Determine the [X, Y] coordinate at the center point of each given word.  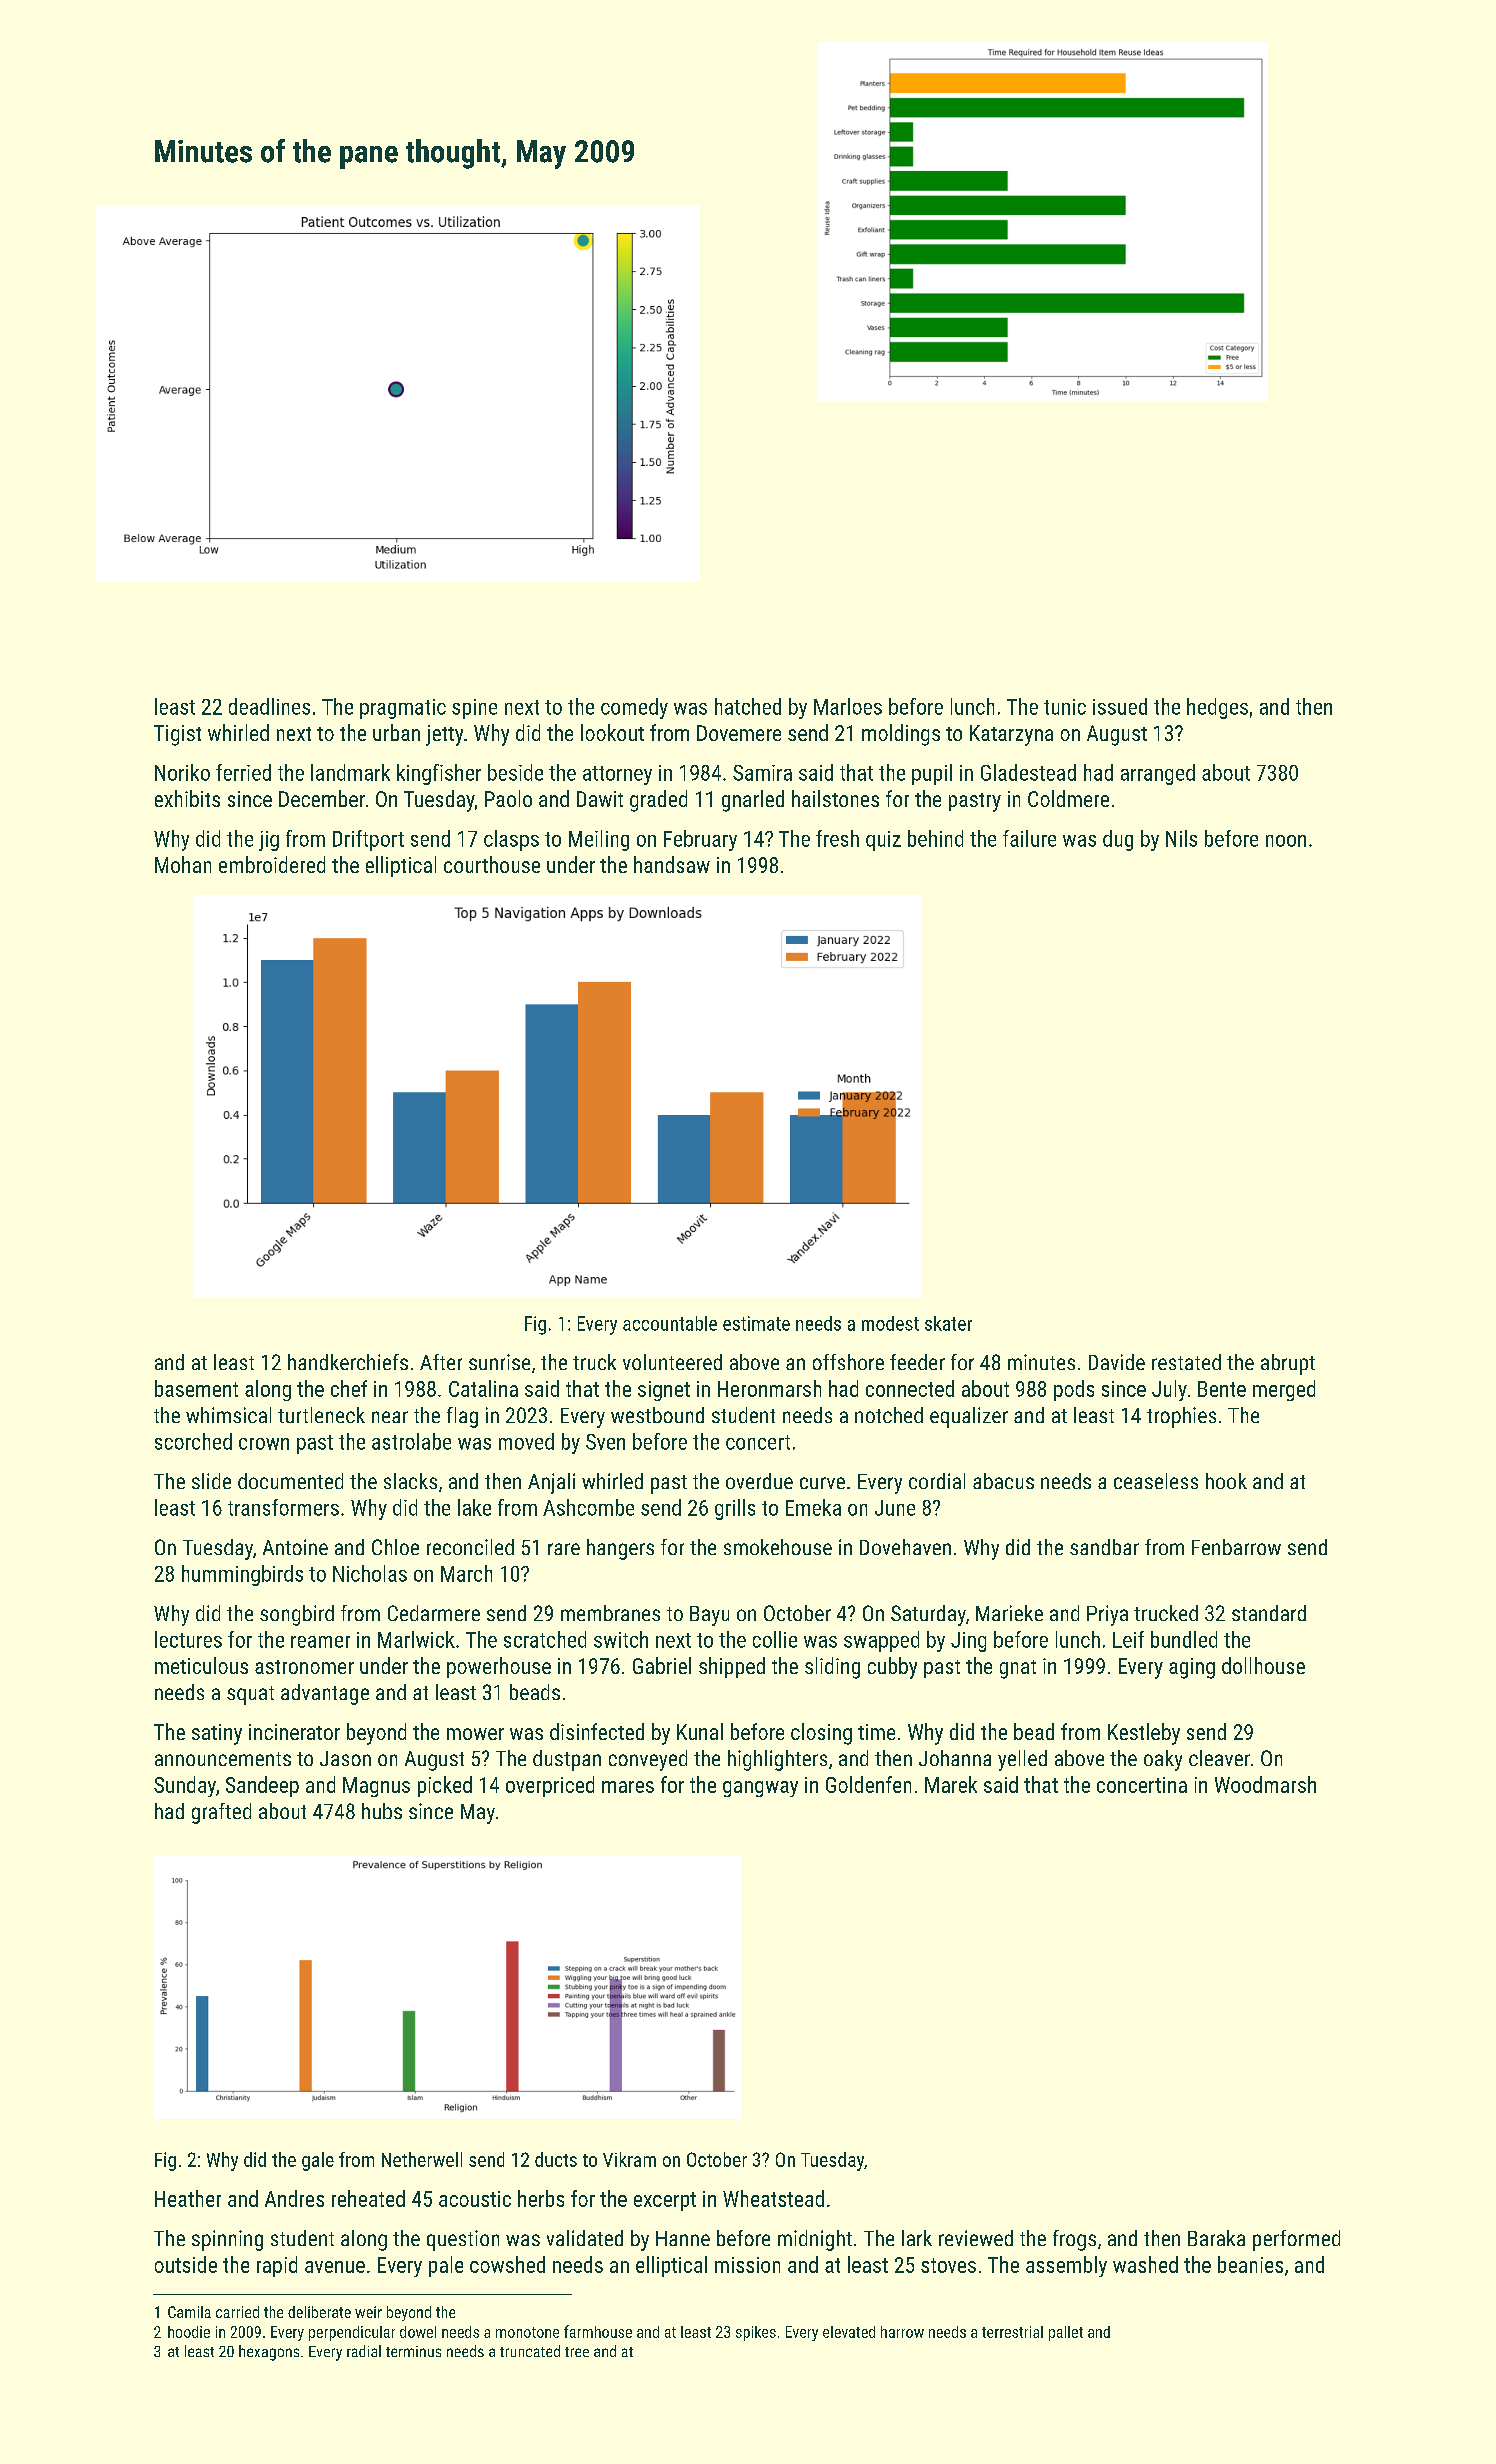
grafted [221, 1813]
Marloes [848, 706]
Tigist [177, 735]
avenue [335, 2267]
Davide [1117, 1362]
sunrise [499, 1362]
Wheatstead [773, 2198]
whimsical [228, 1415]
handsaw [672, 864]
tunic [1065, 707]
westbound [657, 1415]
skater [948, 1323]
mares [628, 1787]
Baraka [1216, 2238]
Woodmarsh [1265, 1784]
